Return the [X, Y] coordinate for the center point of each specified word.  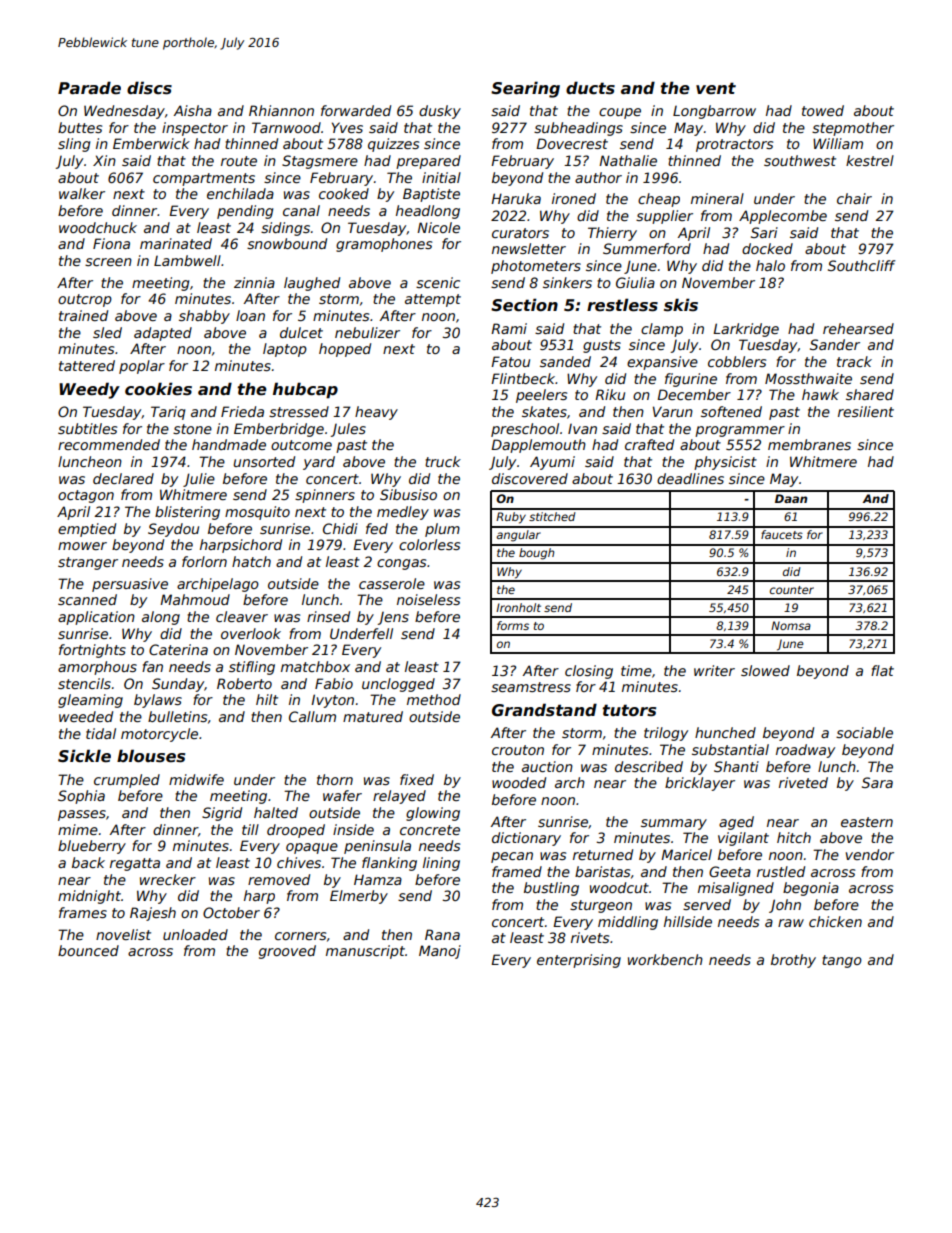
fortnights [92, 651]
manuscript [365, 952]
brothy [793, 961]
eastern [867, 822]
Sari [764, 232]
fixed [417, 779]
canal [301, 210]
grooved [287, 952]
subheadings [578, 129]
